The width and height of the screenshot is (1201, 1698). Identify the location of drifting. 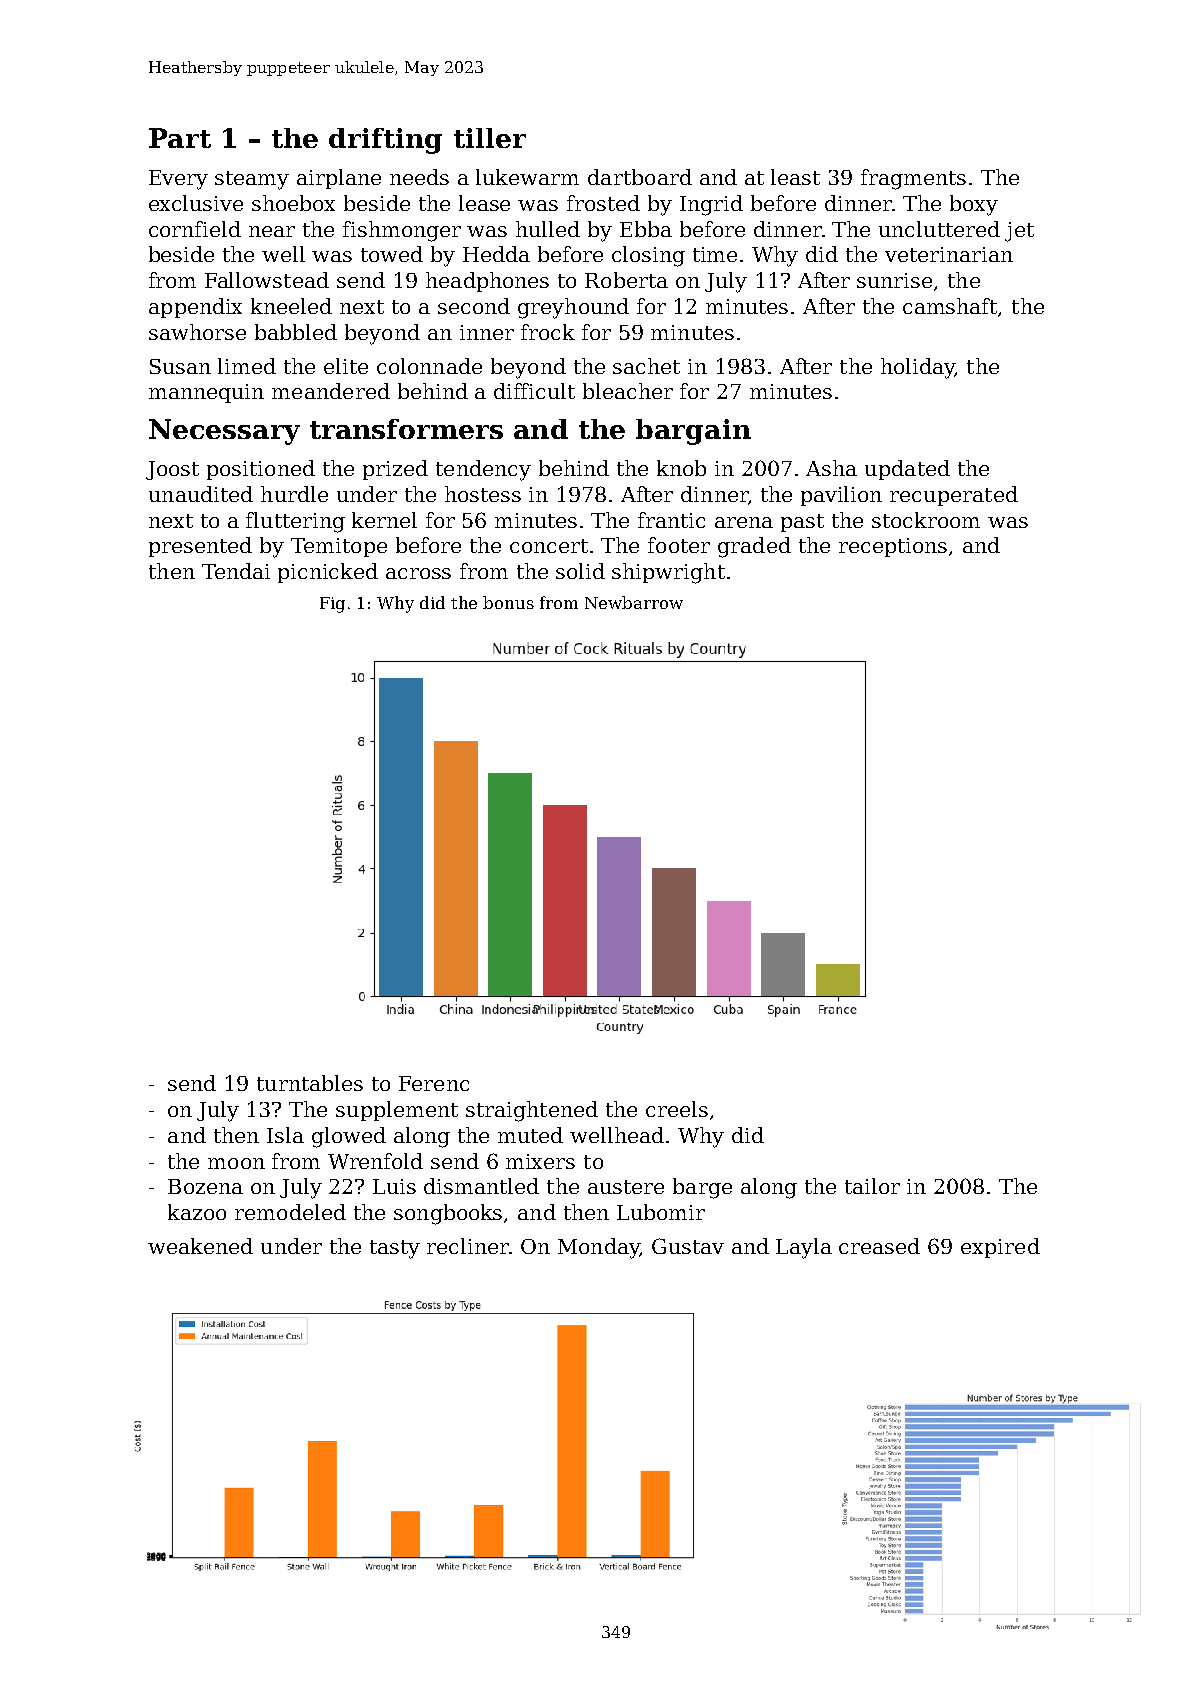
(385, 141).
